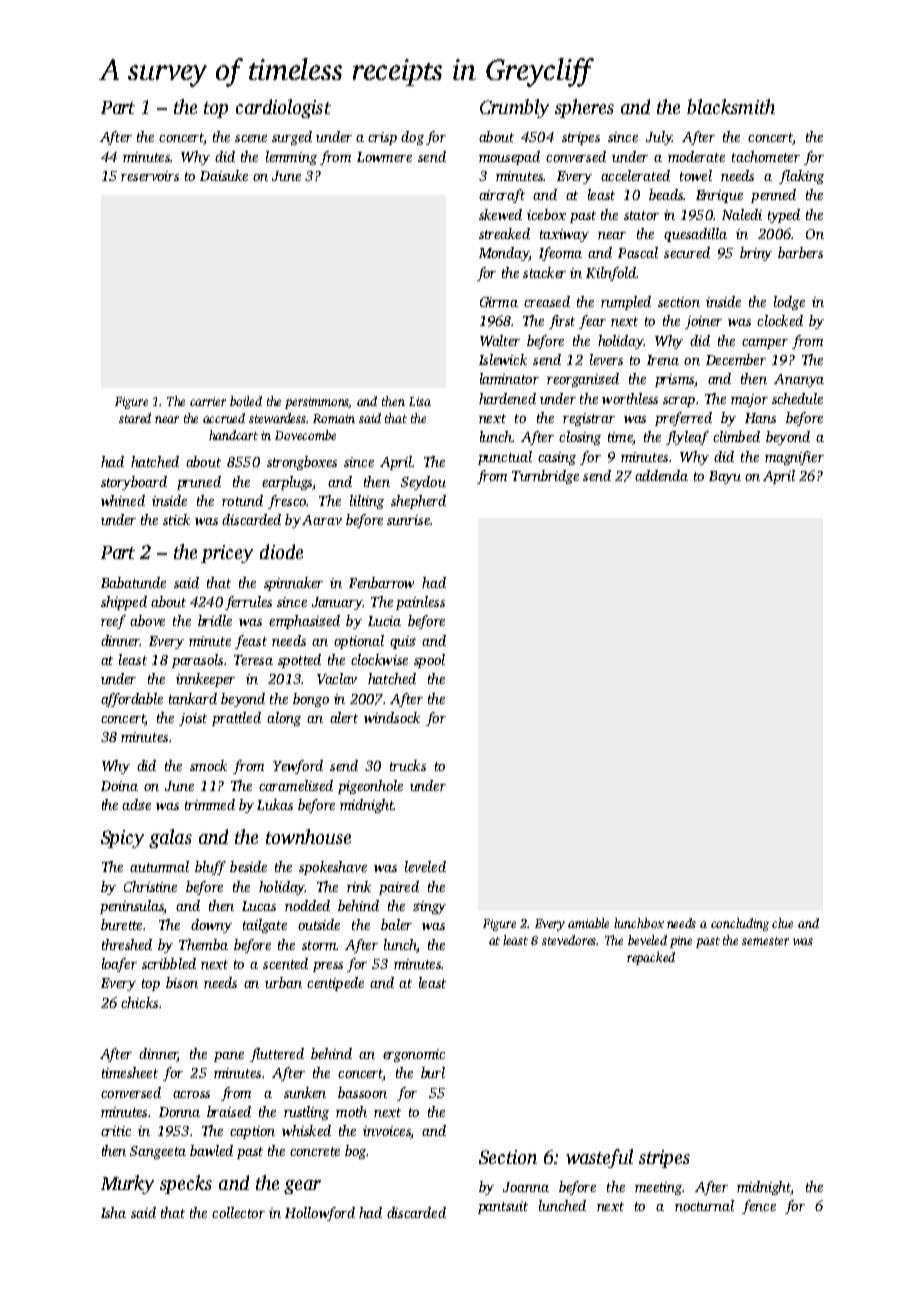 The height and width of the image is (1308, 924). I want to click on barbers, so click(800, 252).
